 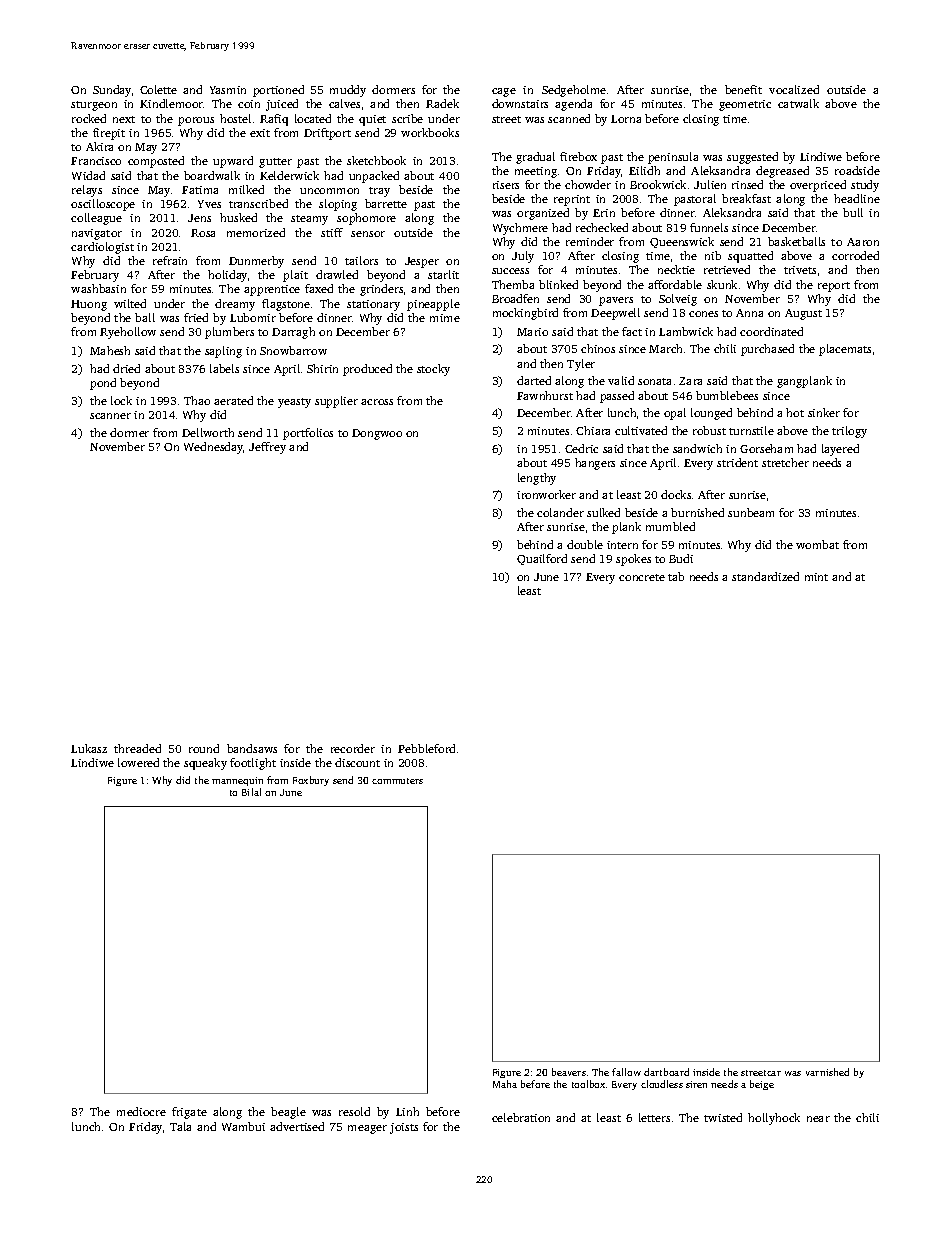 I want to click on mediocre, so click(x=141, y=1111).
